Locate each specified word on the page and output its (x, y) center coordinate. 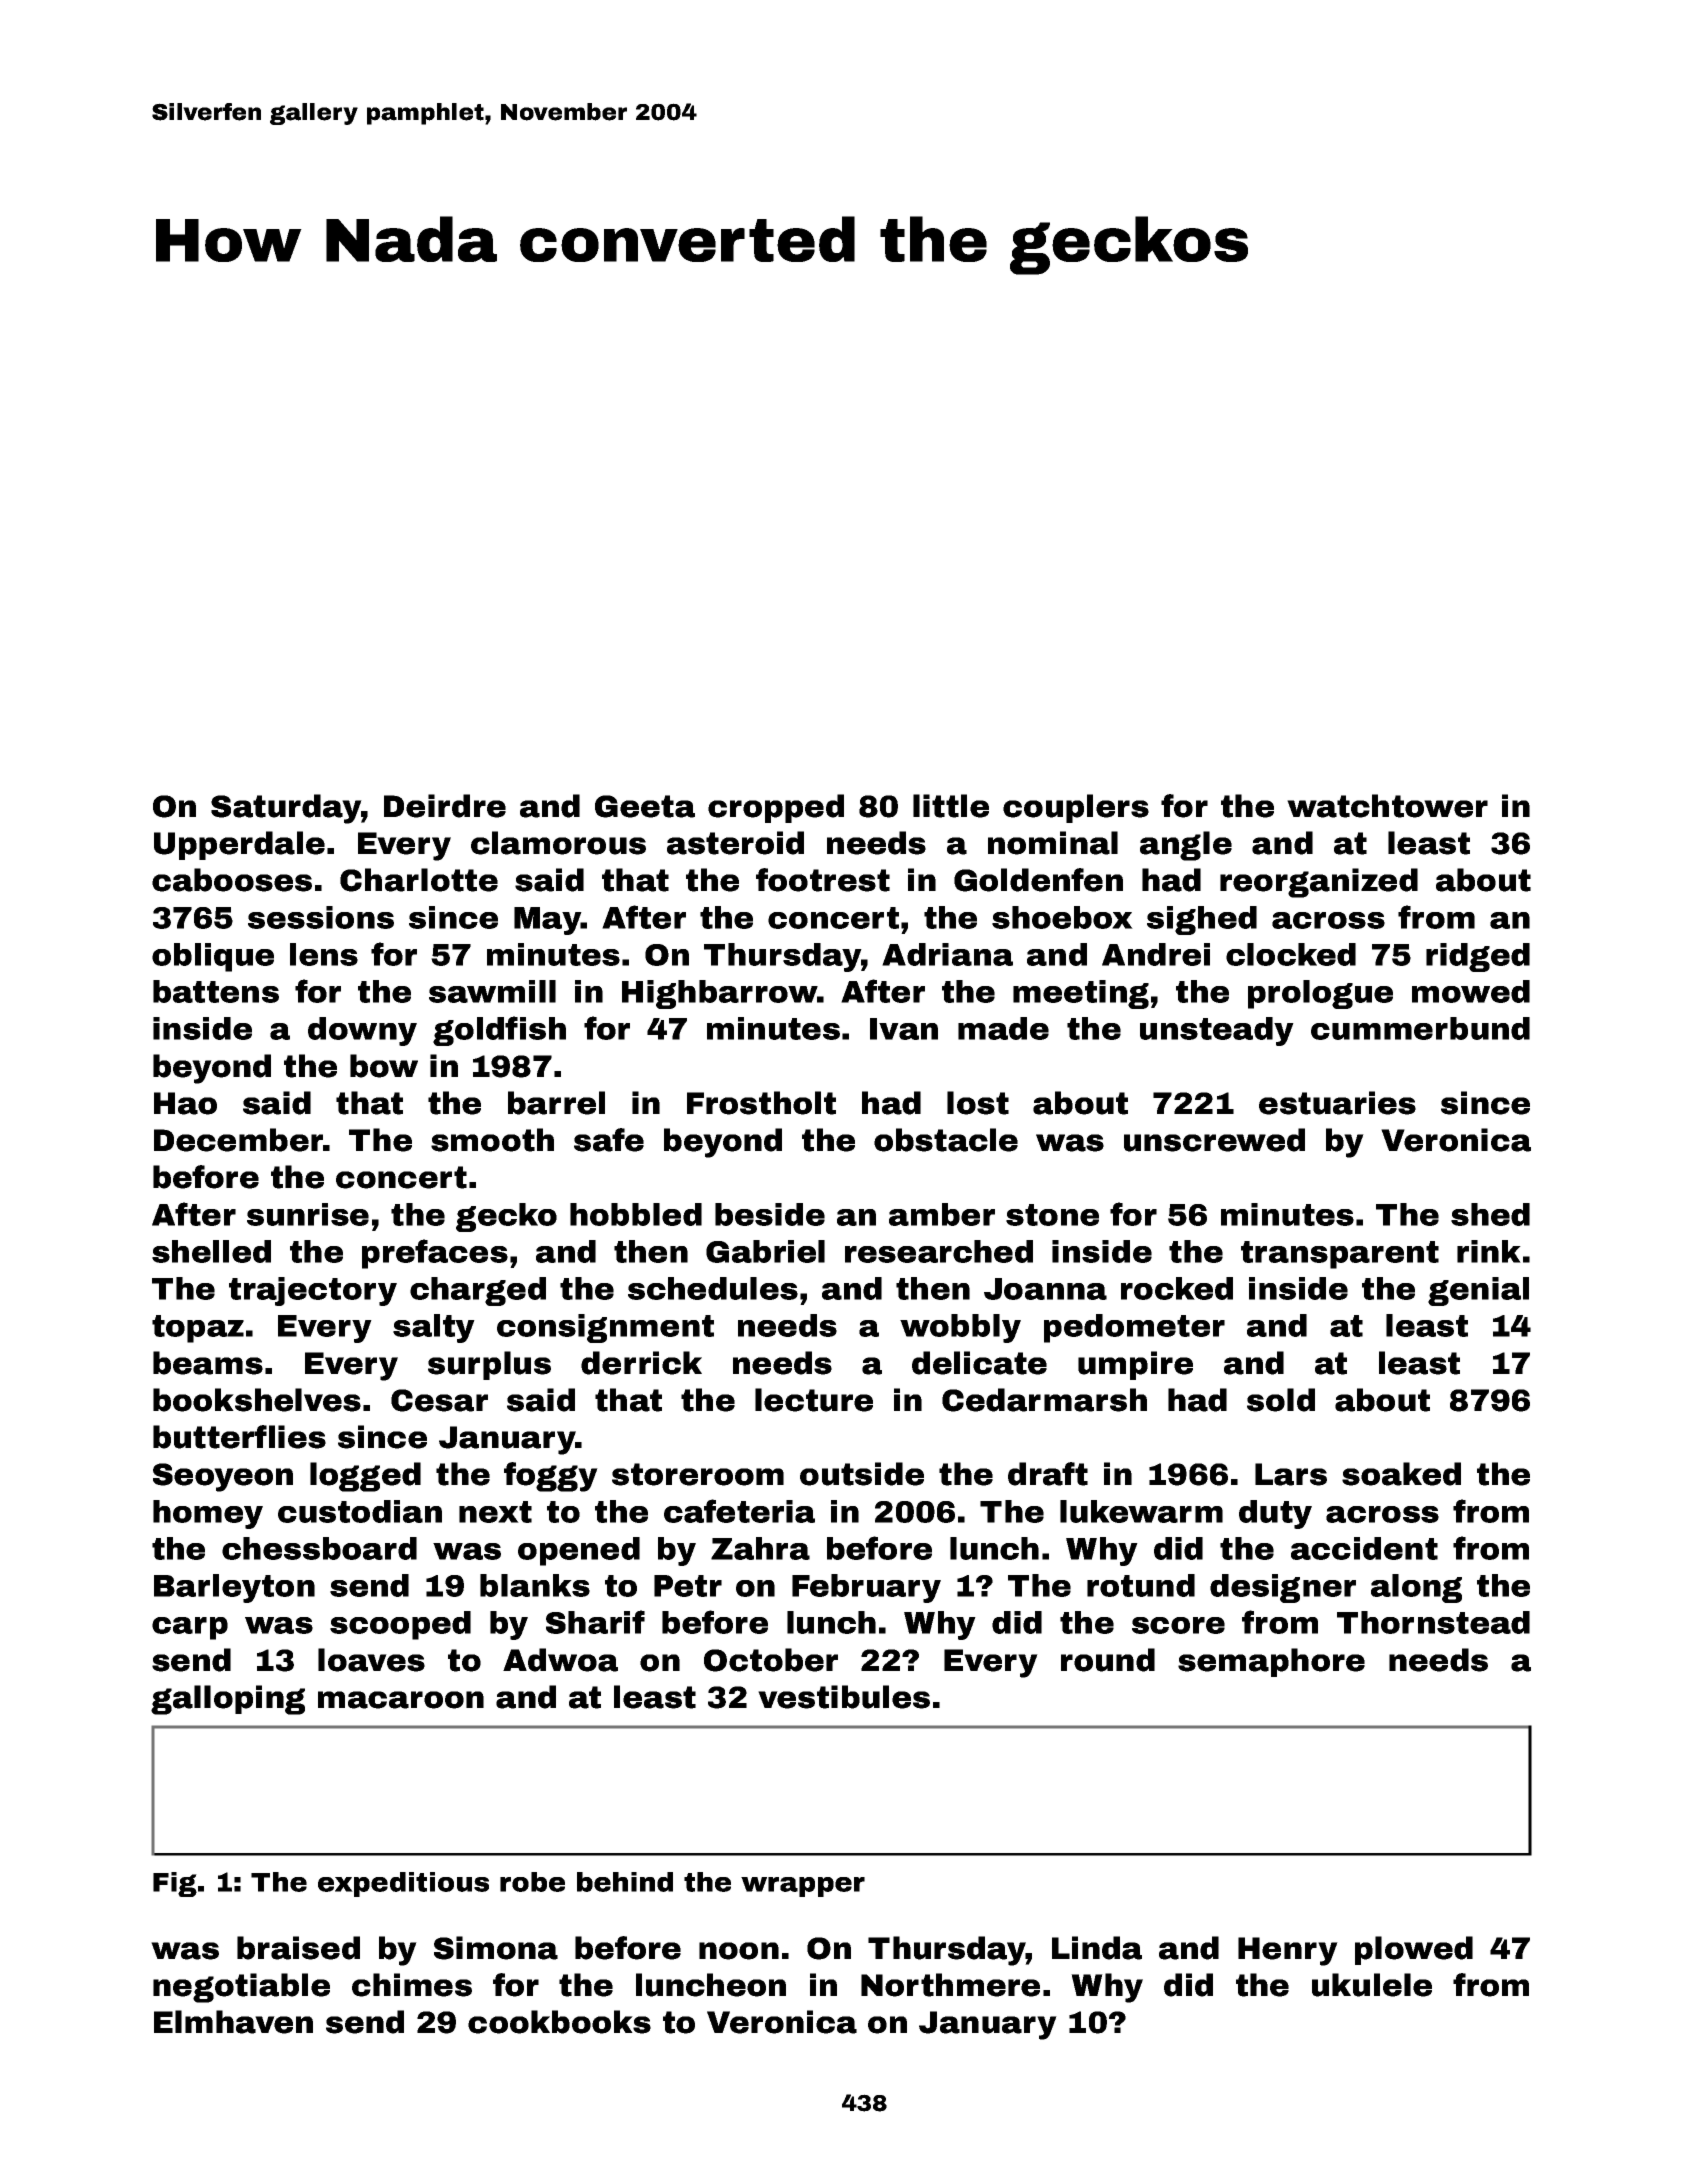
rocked (1177, 1288)
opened (579, 1551)
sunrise (308, 1214)
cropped (776, 808)
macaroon (401, 1700)
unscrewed (1214, 1140)
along (1416, 1588)
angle (1186, 846)
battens (216, 991)
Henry (1288, 1951)
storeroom (698, 1474)
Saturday (286, 809)
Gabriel (765, 1251)
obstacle (946, 1140)
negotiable (241, 1988)
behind (625, 1882)
